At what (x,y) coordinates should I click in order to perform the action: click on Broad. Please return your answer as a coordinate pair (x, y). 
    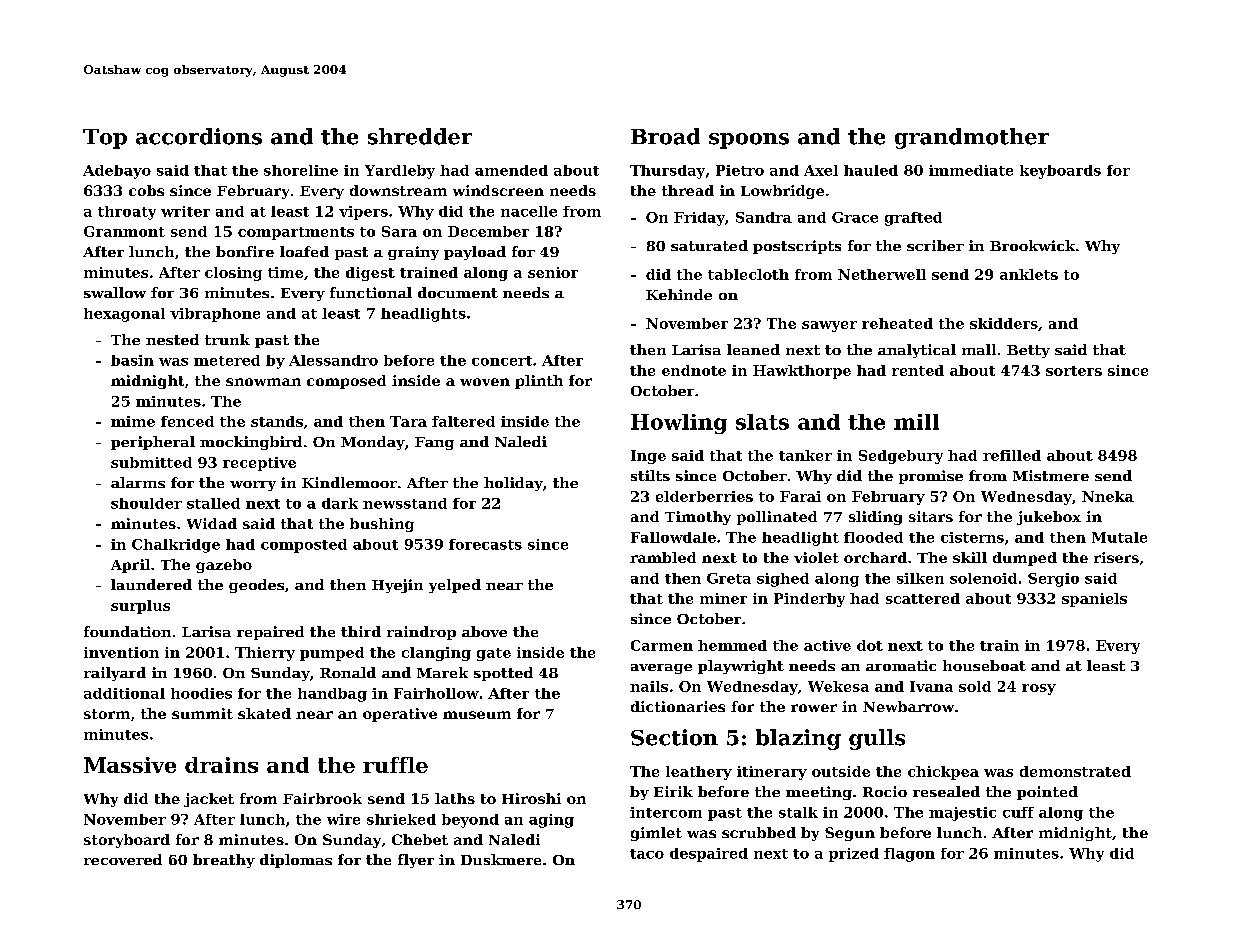
    Looking at the image, I should click on (665, 136).
